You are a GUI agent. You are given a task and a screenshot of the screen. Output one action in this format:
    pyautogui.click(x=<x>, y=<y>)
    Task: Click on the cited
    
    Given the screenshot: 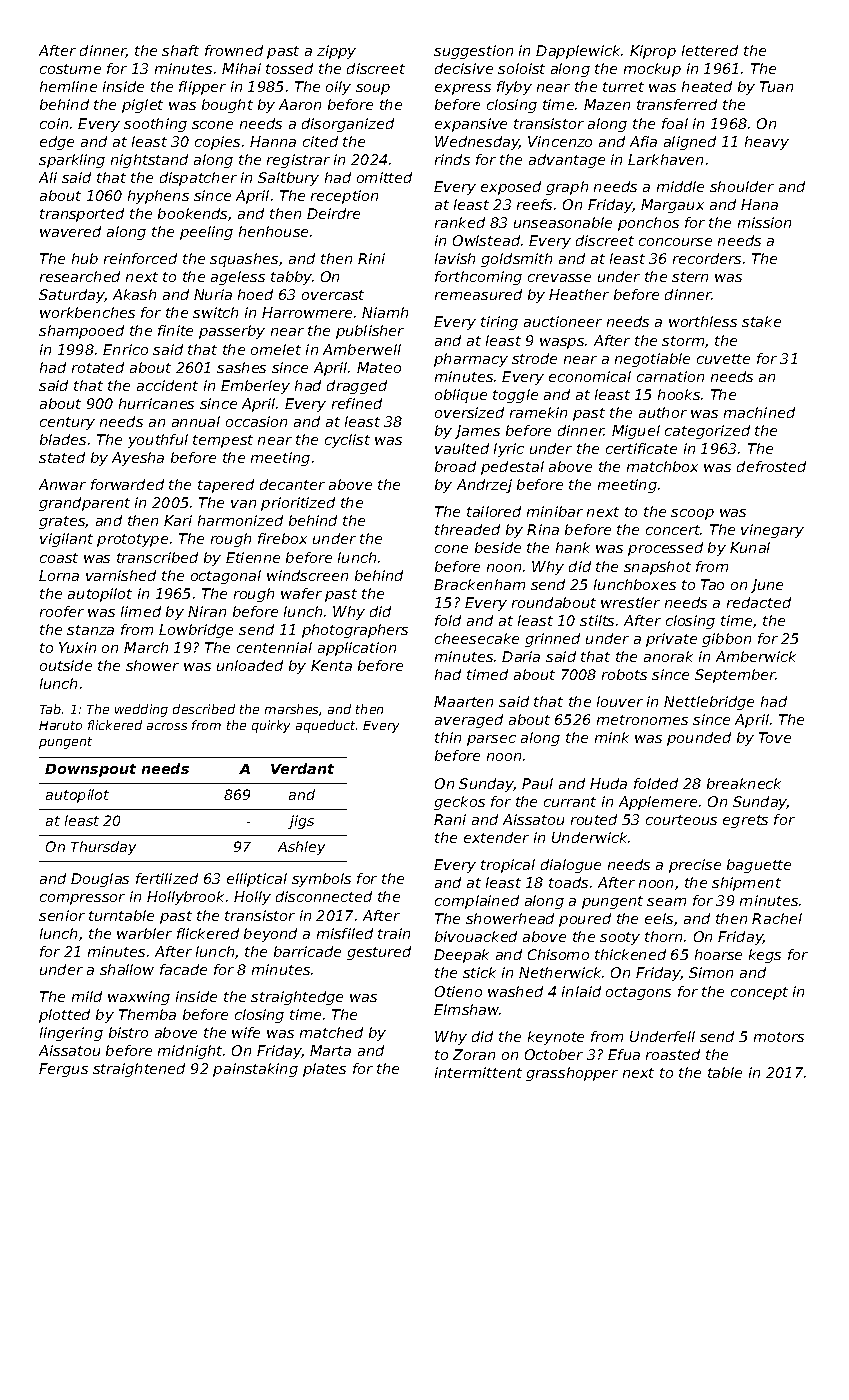 What is the action you would take?
    pyautogui.click(x=320, y=141)
